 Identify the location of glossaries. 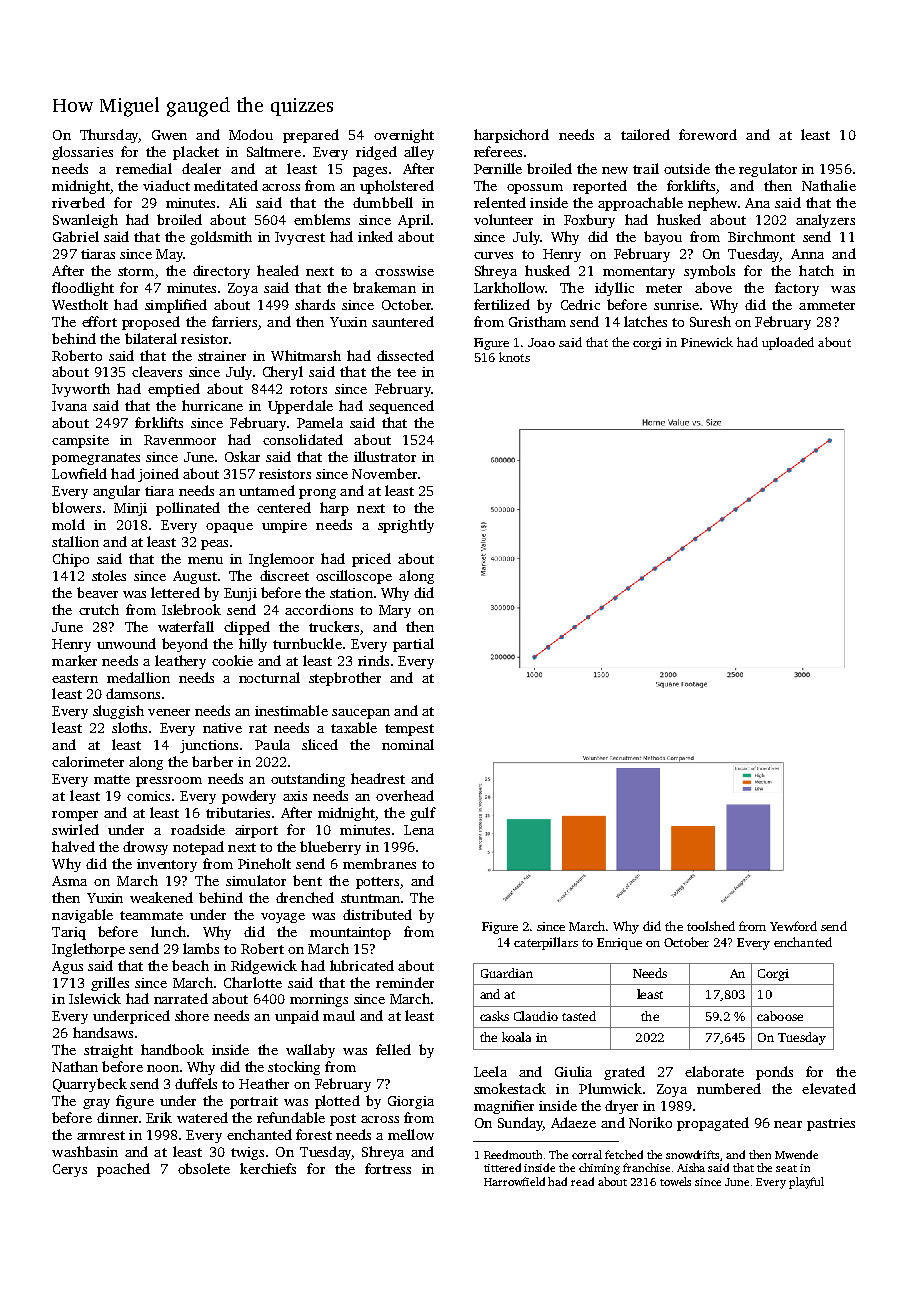
(82, 153).
